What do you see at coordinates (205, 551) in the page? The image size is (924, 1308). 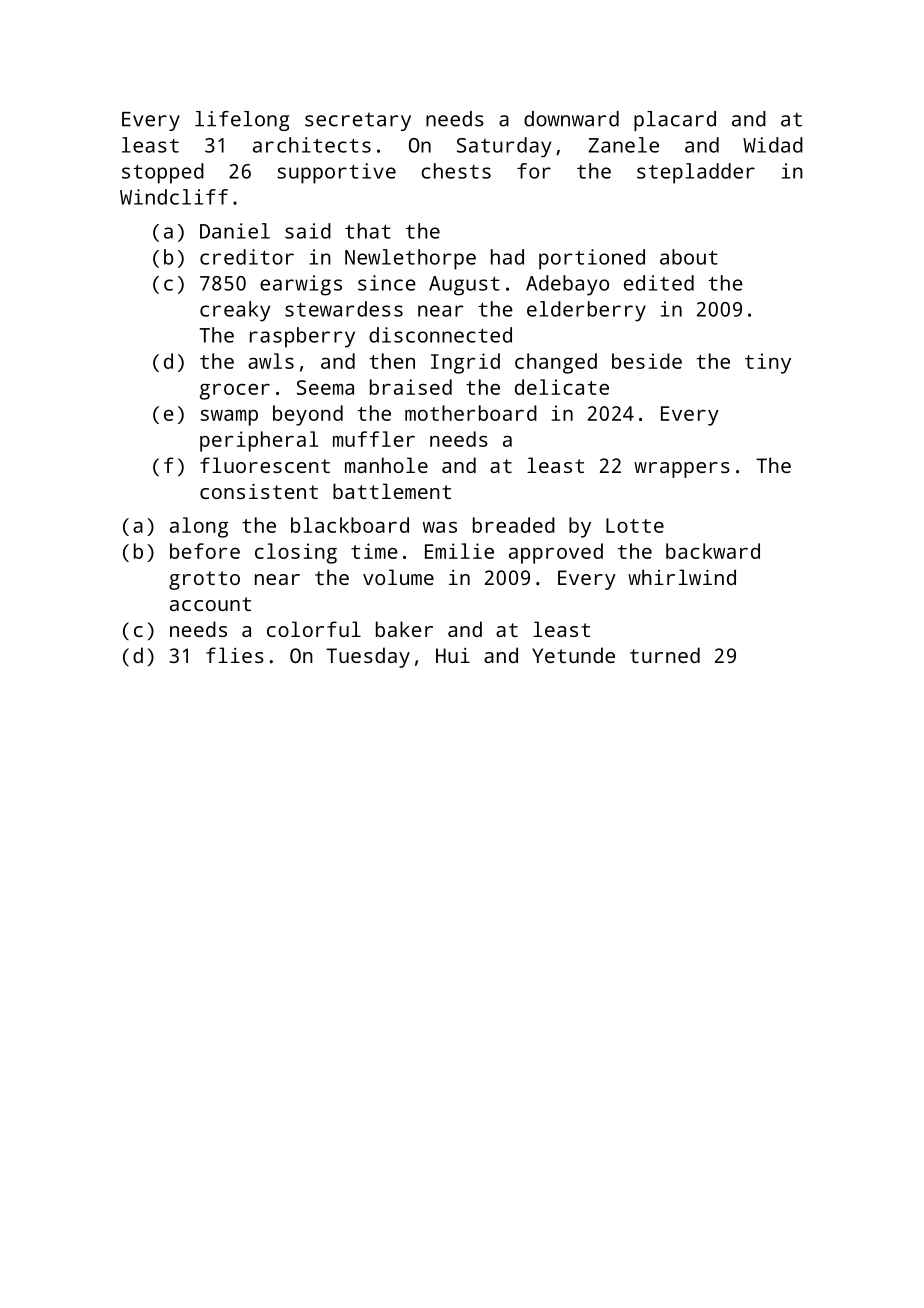 I see `before` at bounding box center [205, 551].
